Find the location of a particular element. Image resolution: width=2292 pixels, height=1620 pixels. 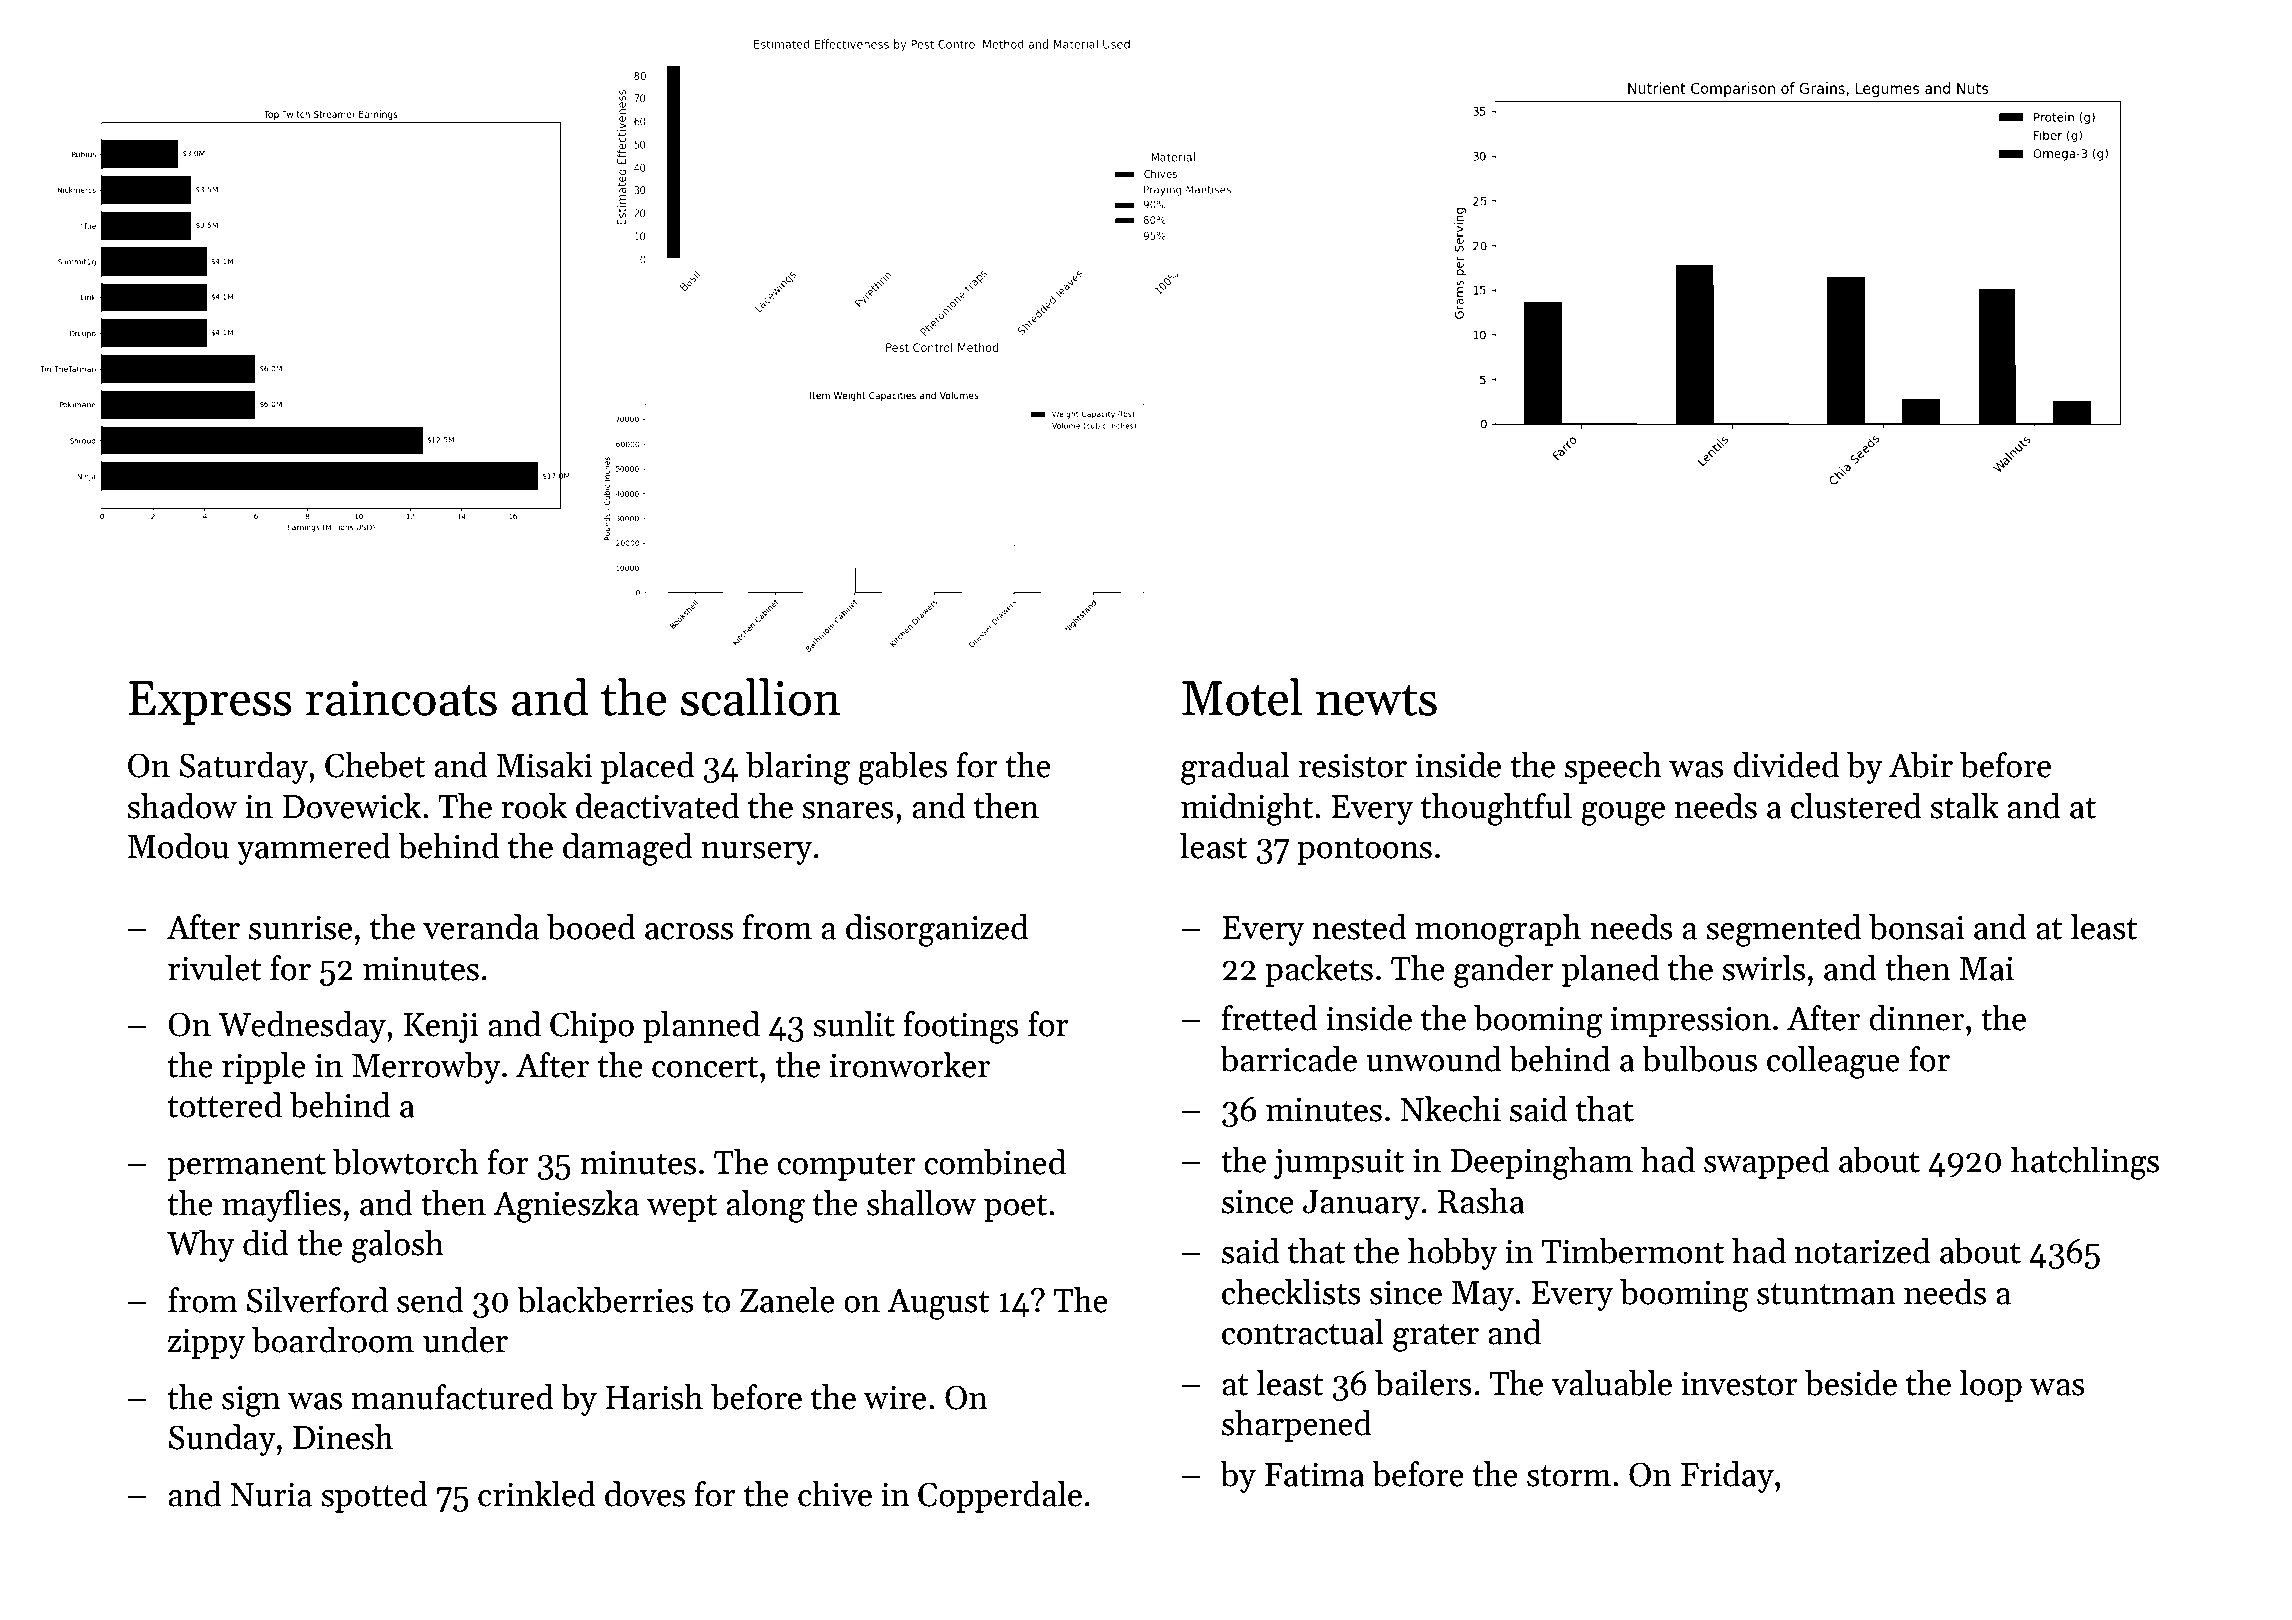

contractual is located at coordinates (1303, 1332).
